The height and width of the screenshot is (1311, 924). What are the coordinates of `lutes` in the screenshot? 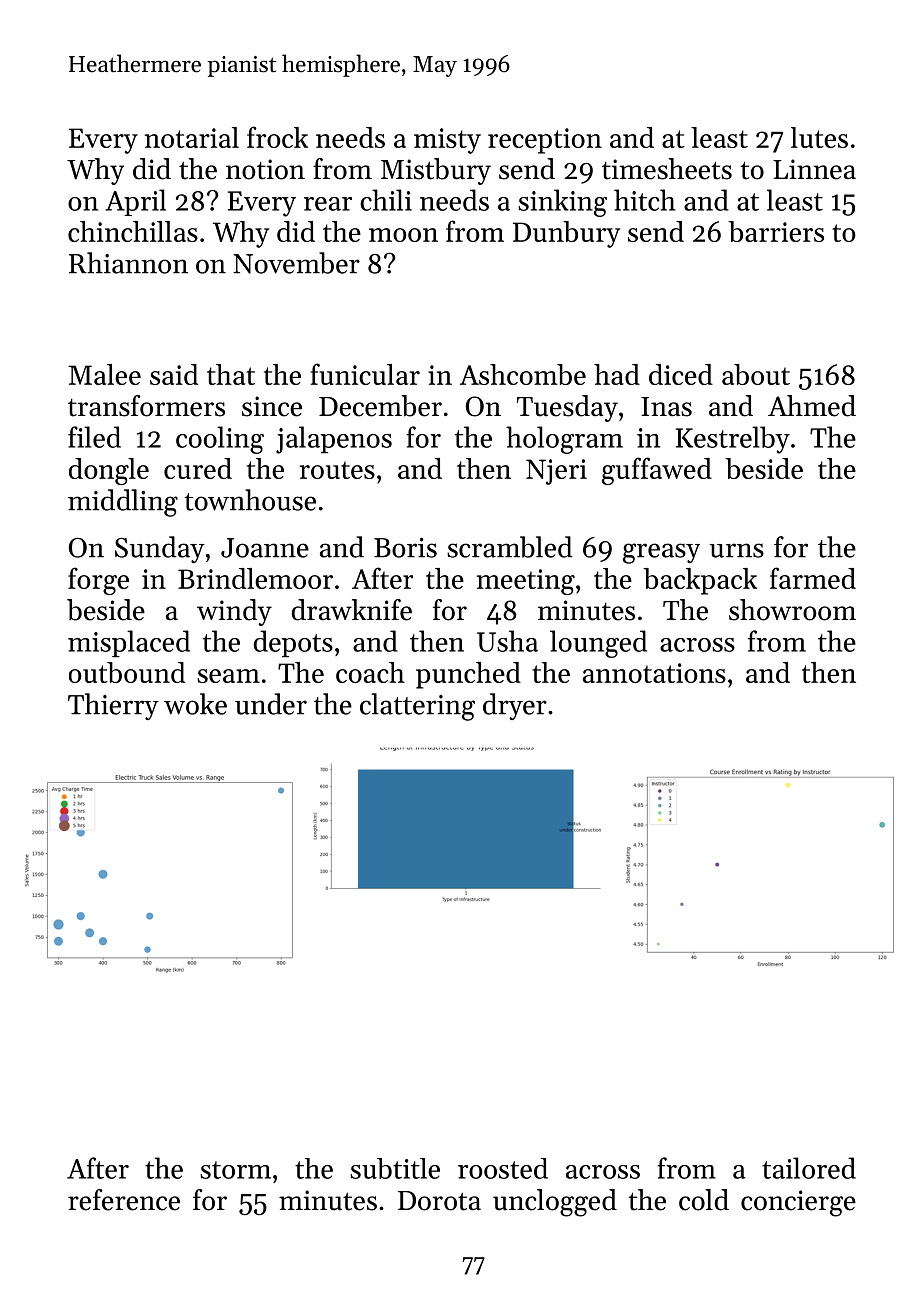 It's located at (819, 137).
